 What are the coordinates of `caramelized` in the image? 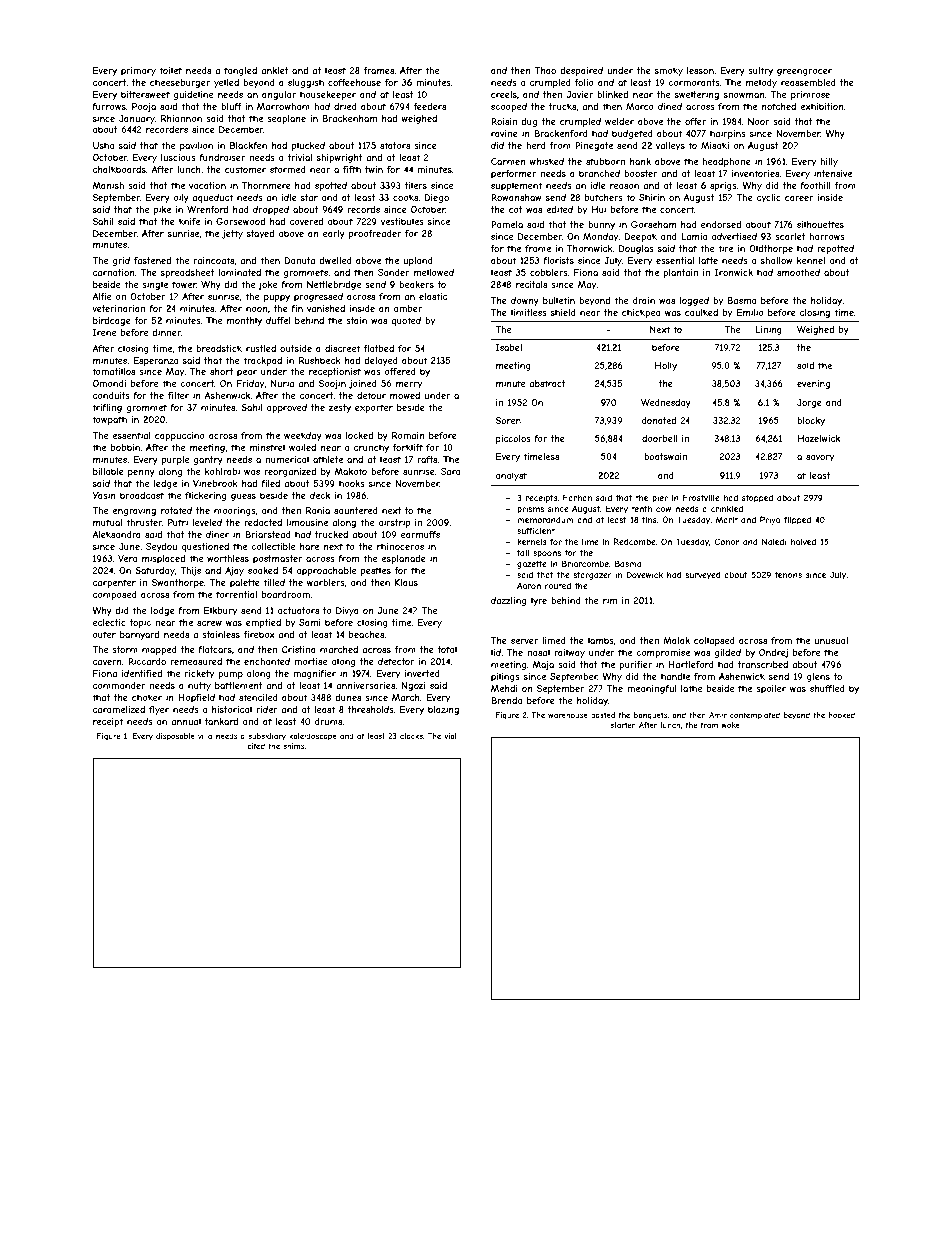 It's located at (119, 709).
